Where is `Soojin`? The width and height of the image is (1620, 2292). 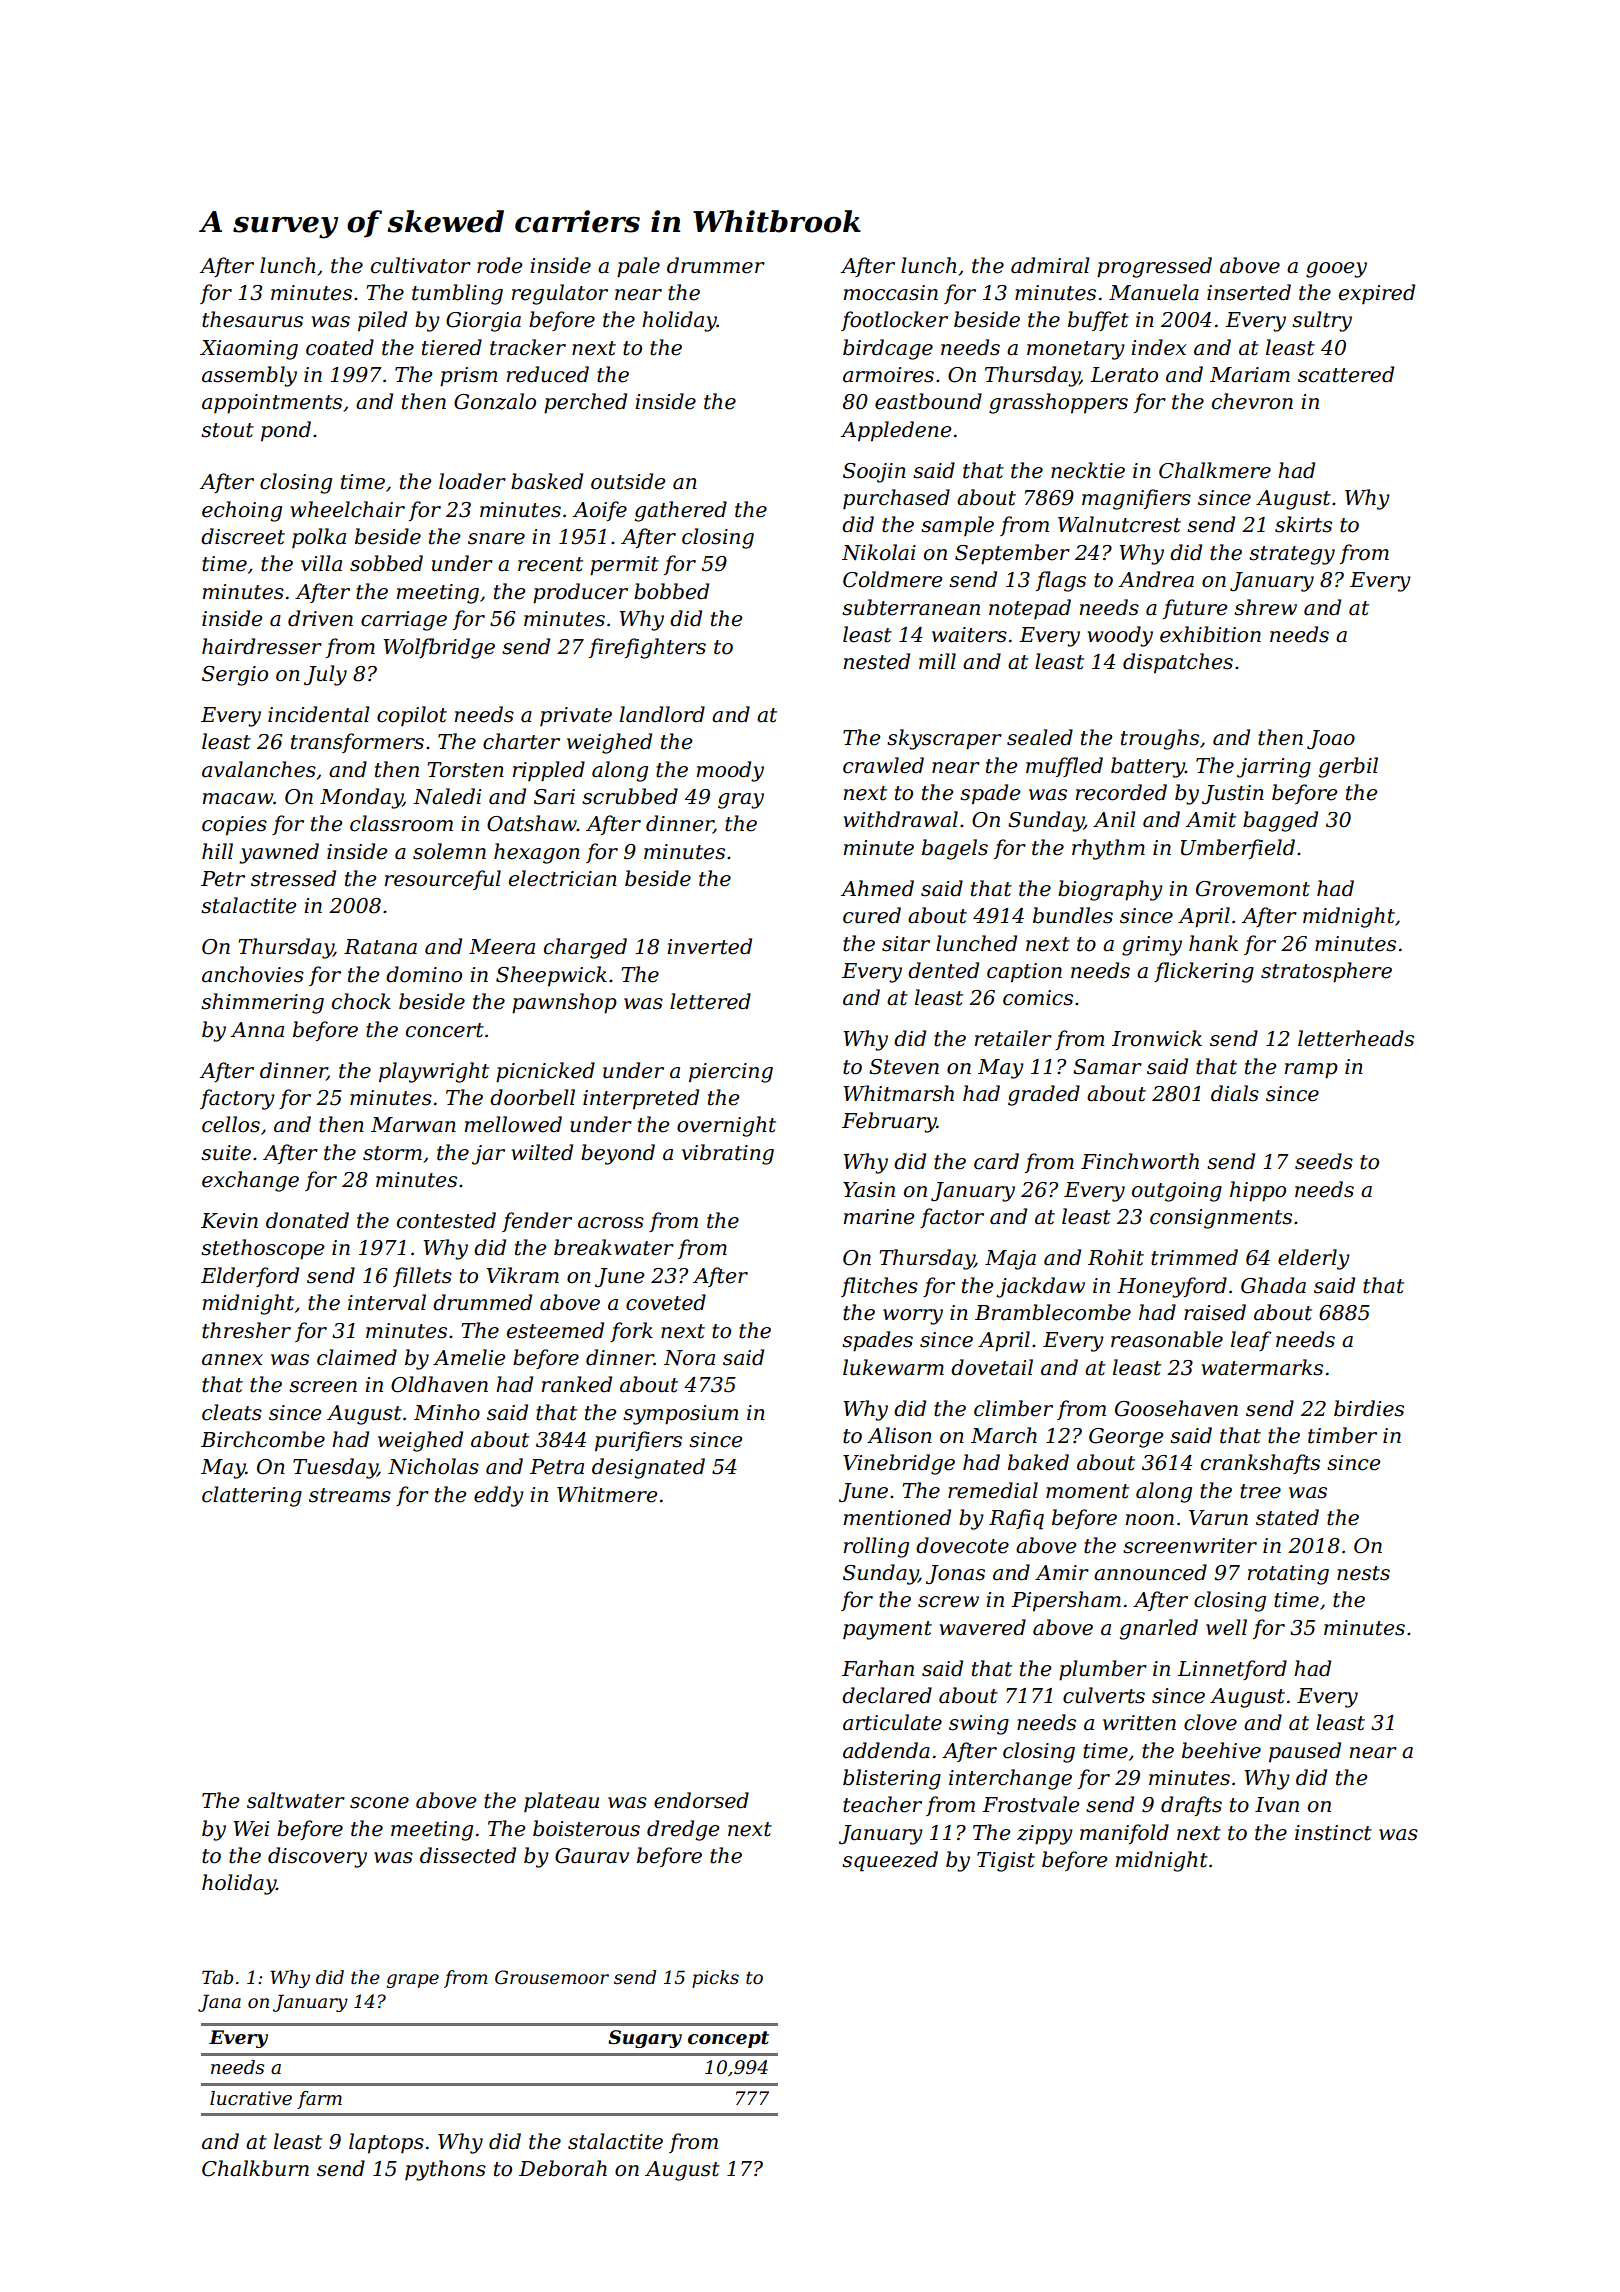 Soojin is located at coordinates (874, 473).
